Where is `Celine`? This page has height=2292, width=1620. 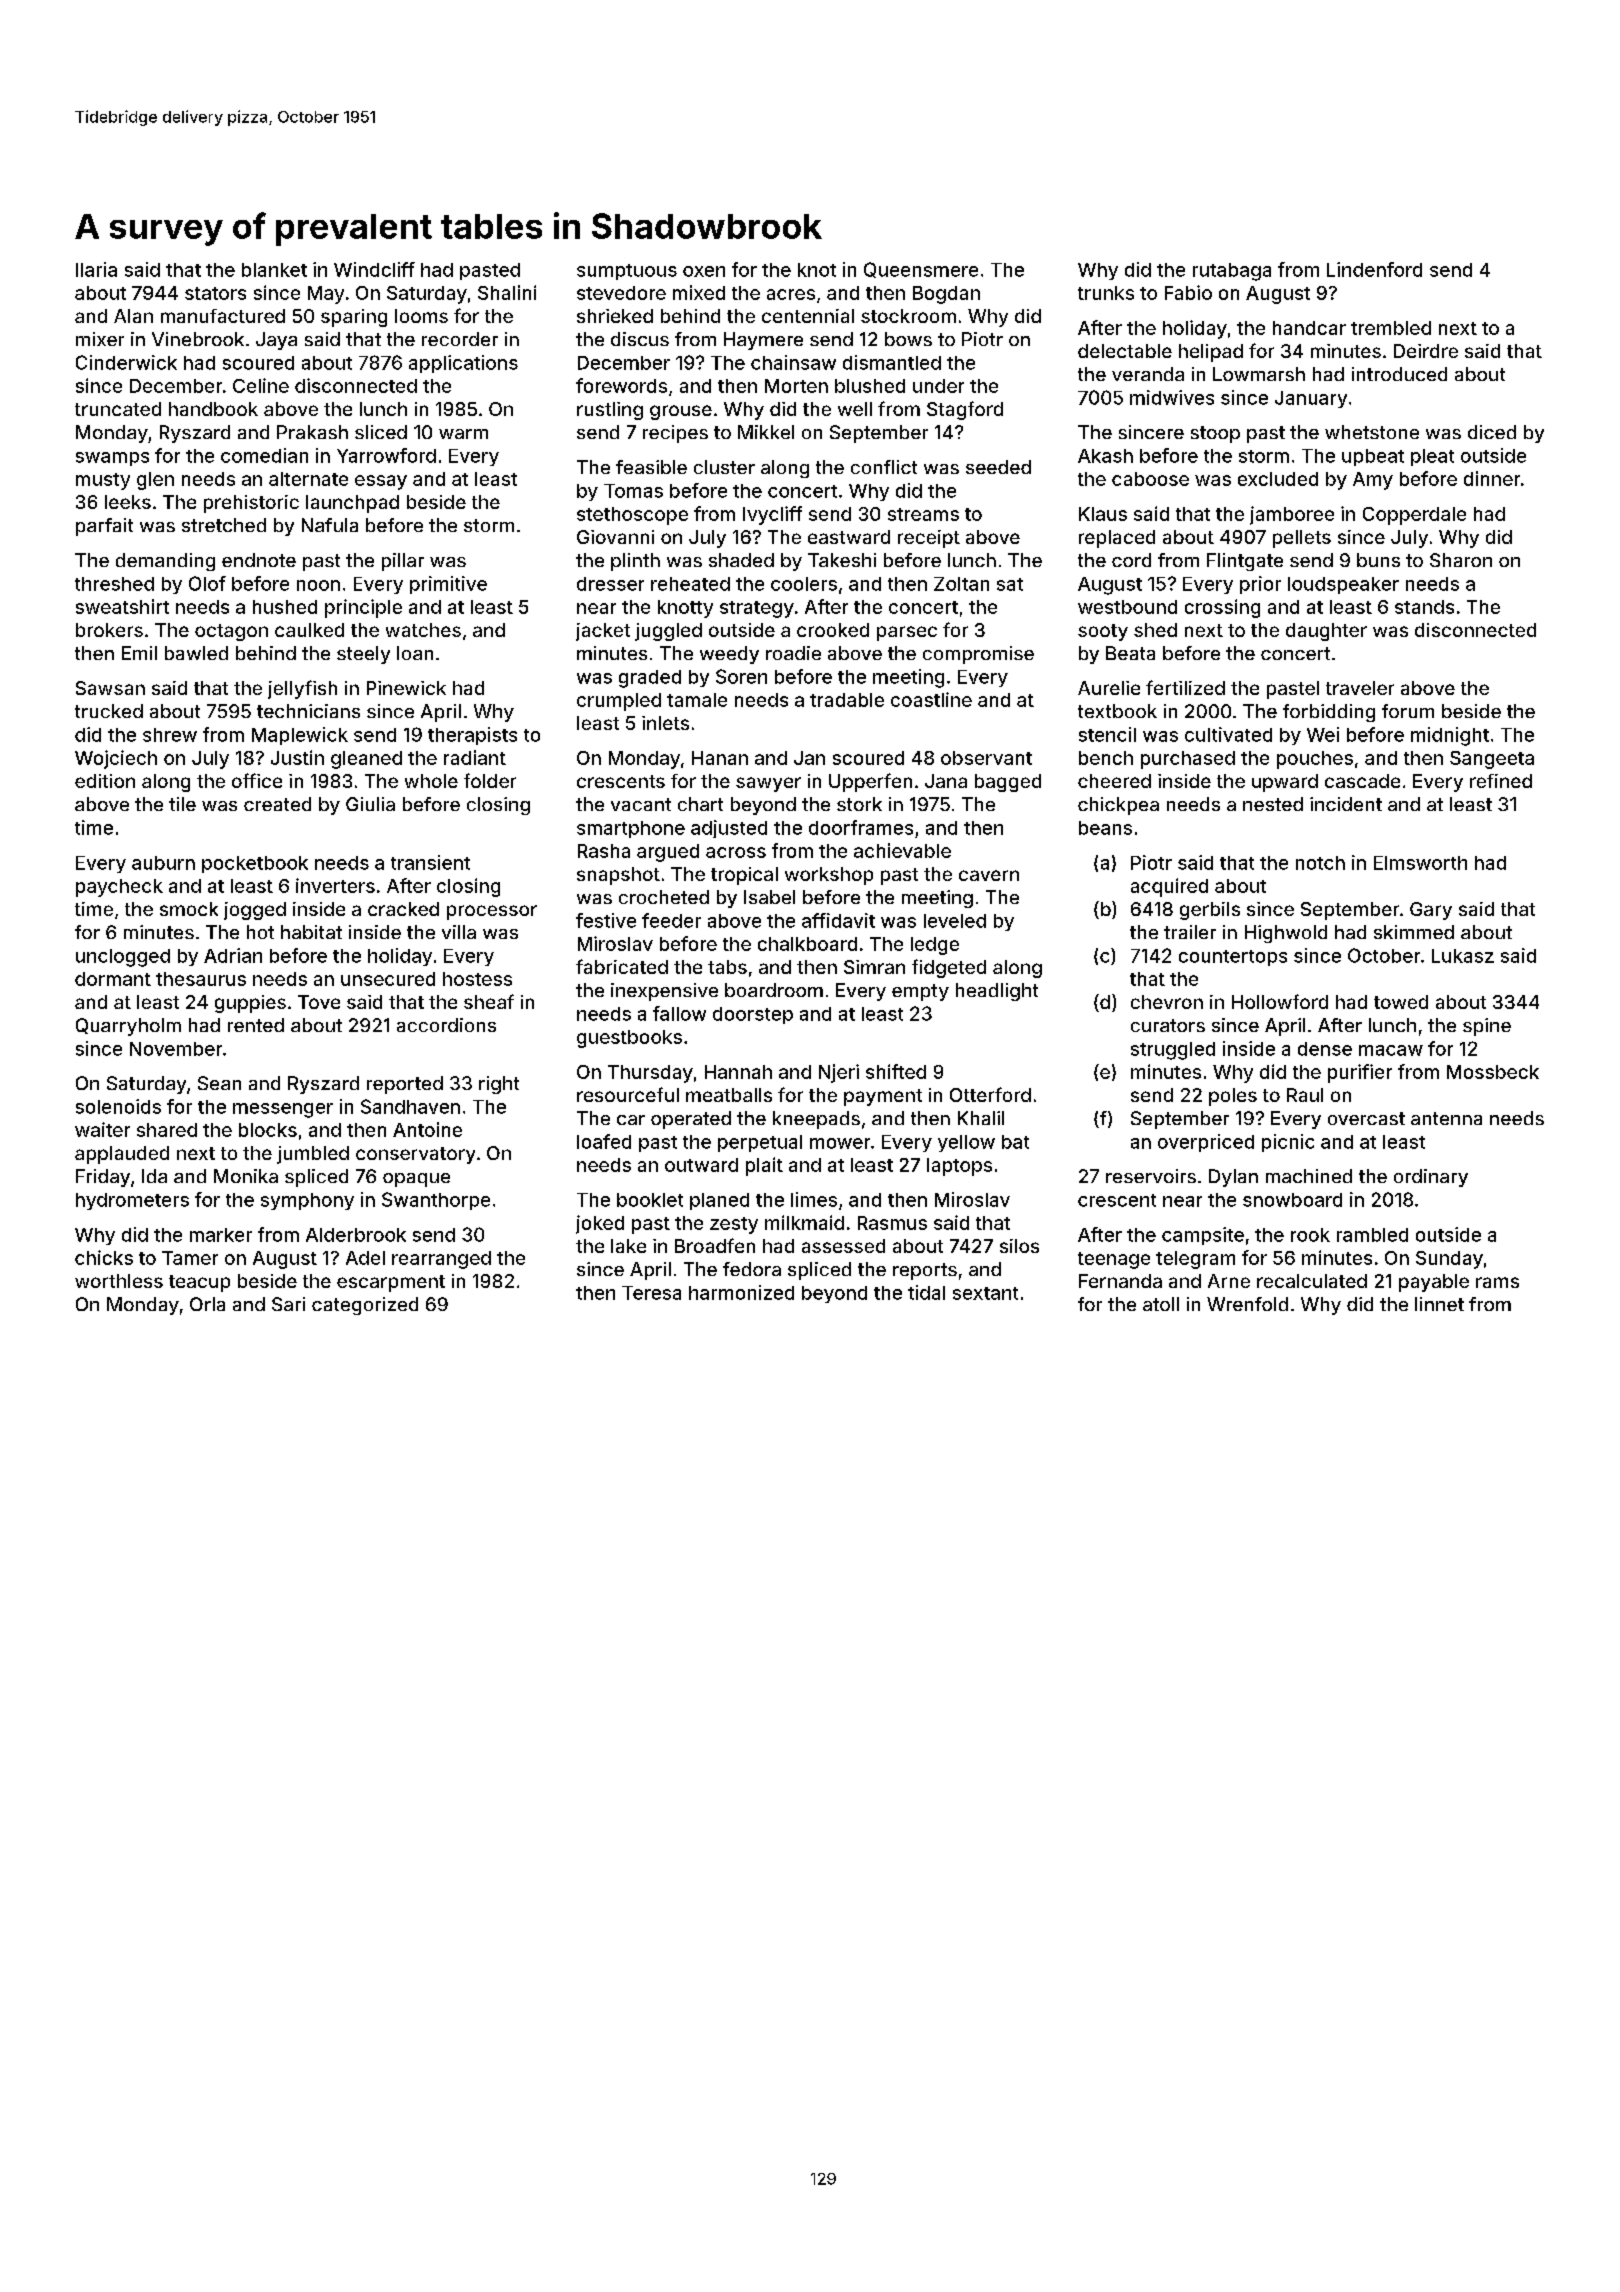
Celine is located at coordinates (261, 385).
